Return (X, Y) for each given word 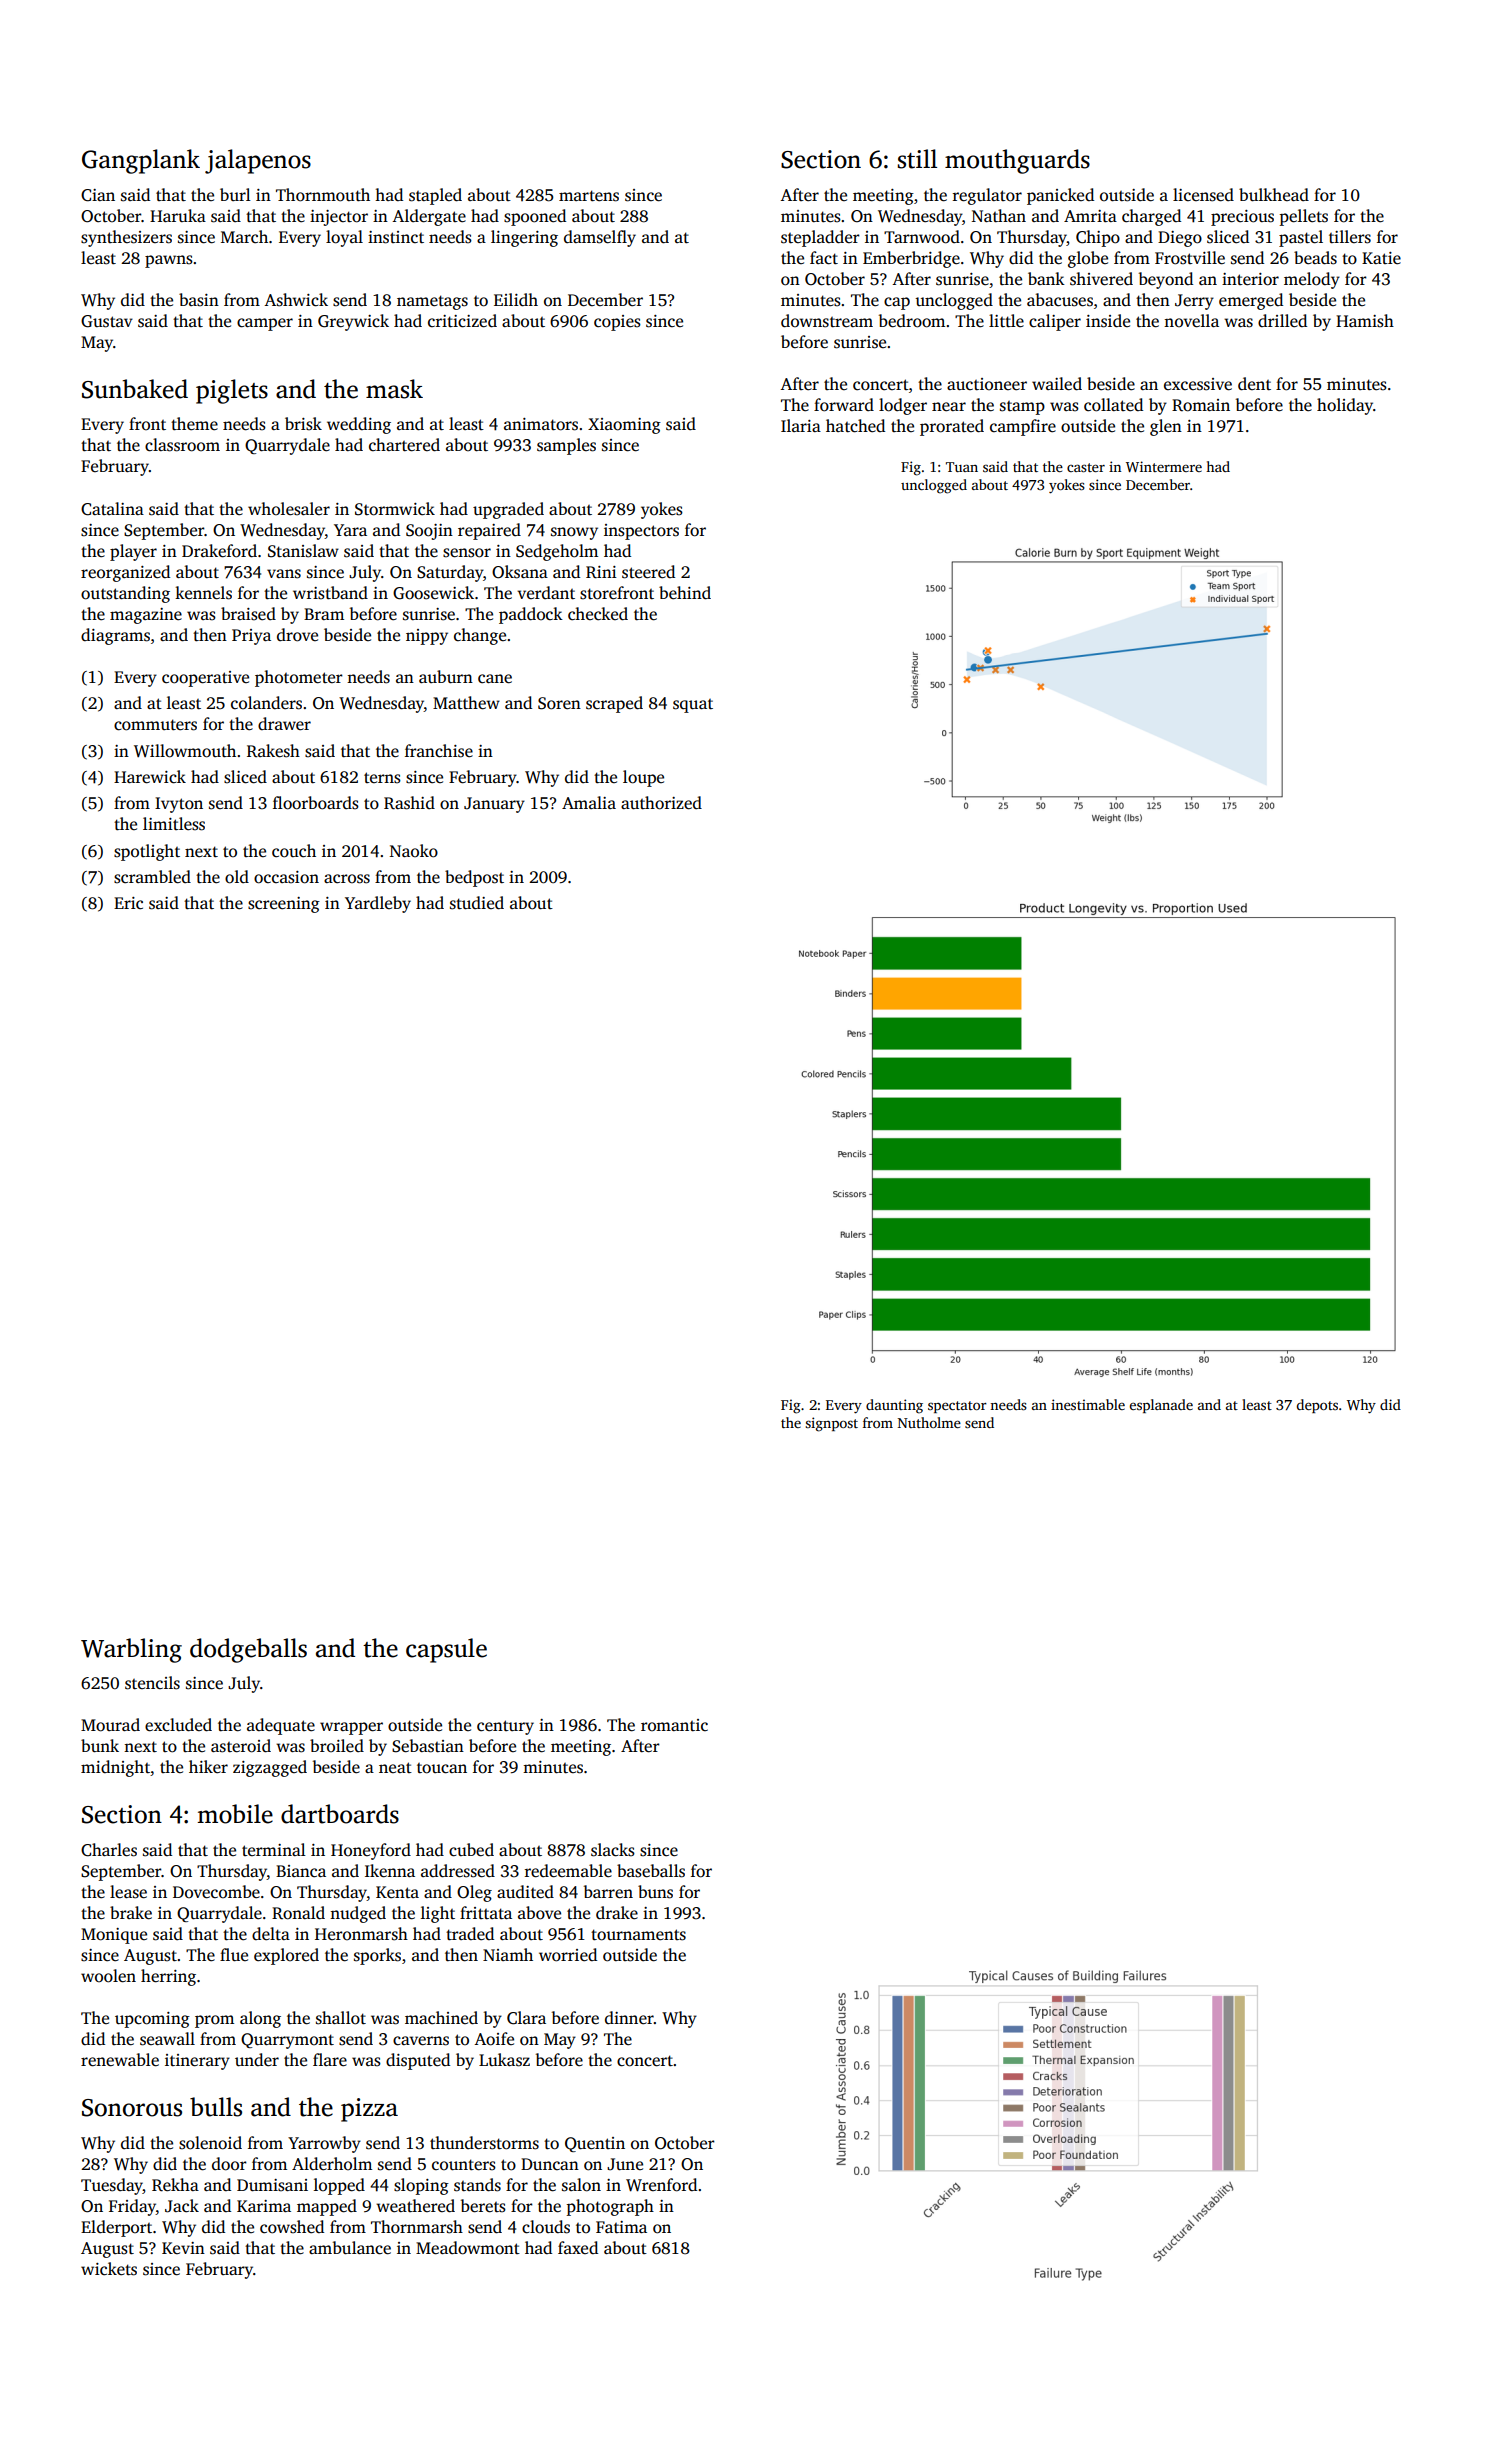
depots (1317, 1406)
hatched (855, 426)
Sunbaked (135, 389)
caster (1086, 467)
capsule (446, 1650)
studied (477, 903)
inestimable (1088, 1404)
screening (284, 905)
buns (655, 1892)
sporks (377, 1956)
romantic (674, 1725)
